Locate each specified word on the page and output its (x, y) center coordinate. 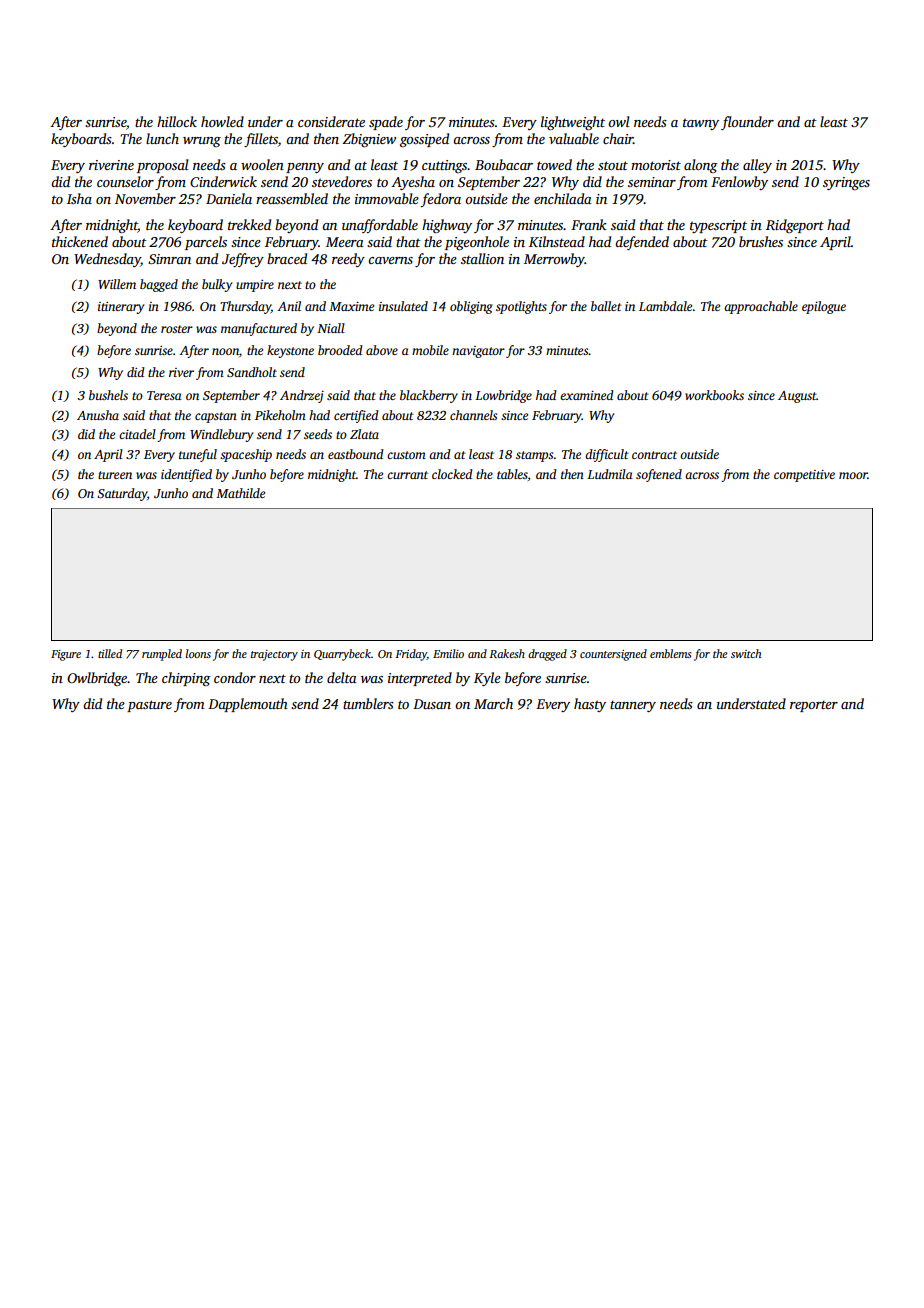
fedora (441, 200)
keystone (290, 351)
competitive (804, 476)
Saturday (122, 494)
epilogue (824, 307)
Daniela (229, 198)
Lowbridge (503, 396)
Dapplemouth (248, 705)
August (797, 397)
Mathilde (240, 493)
